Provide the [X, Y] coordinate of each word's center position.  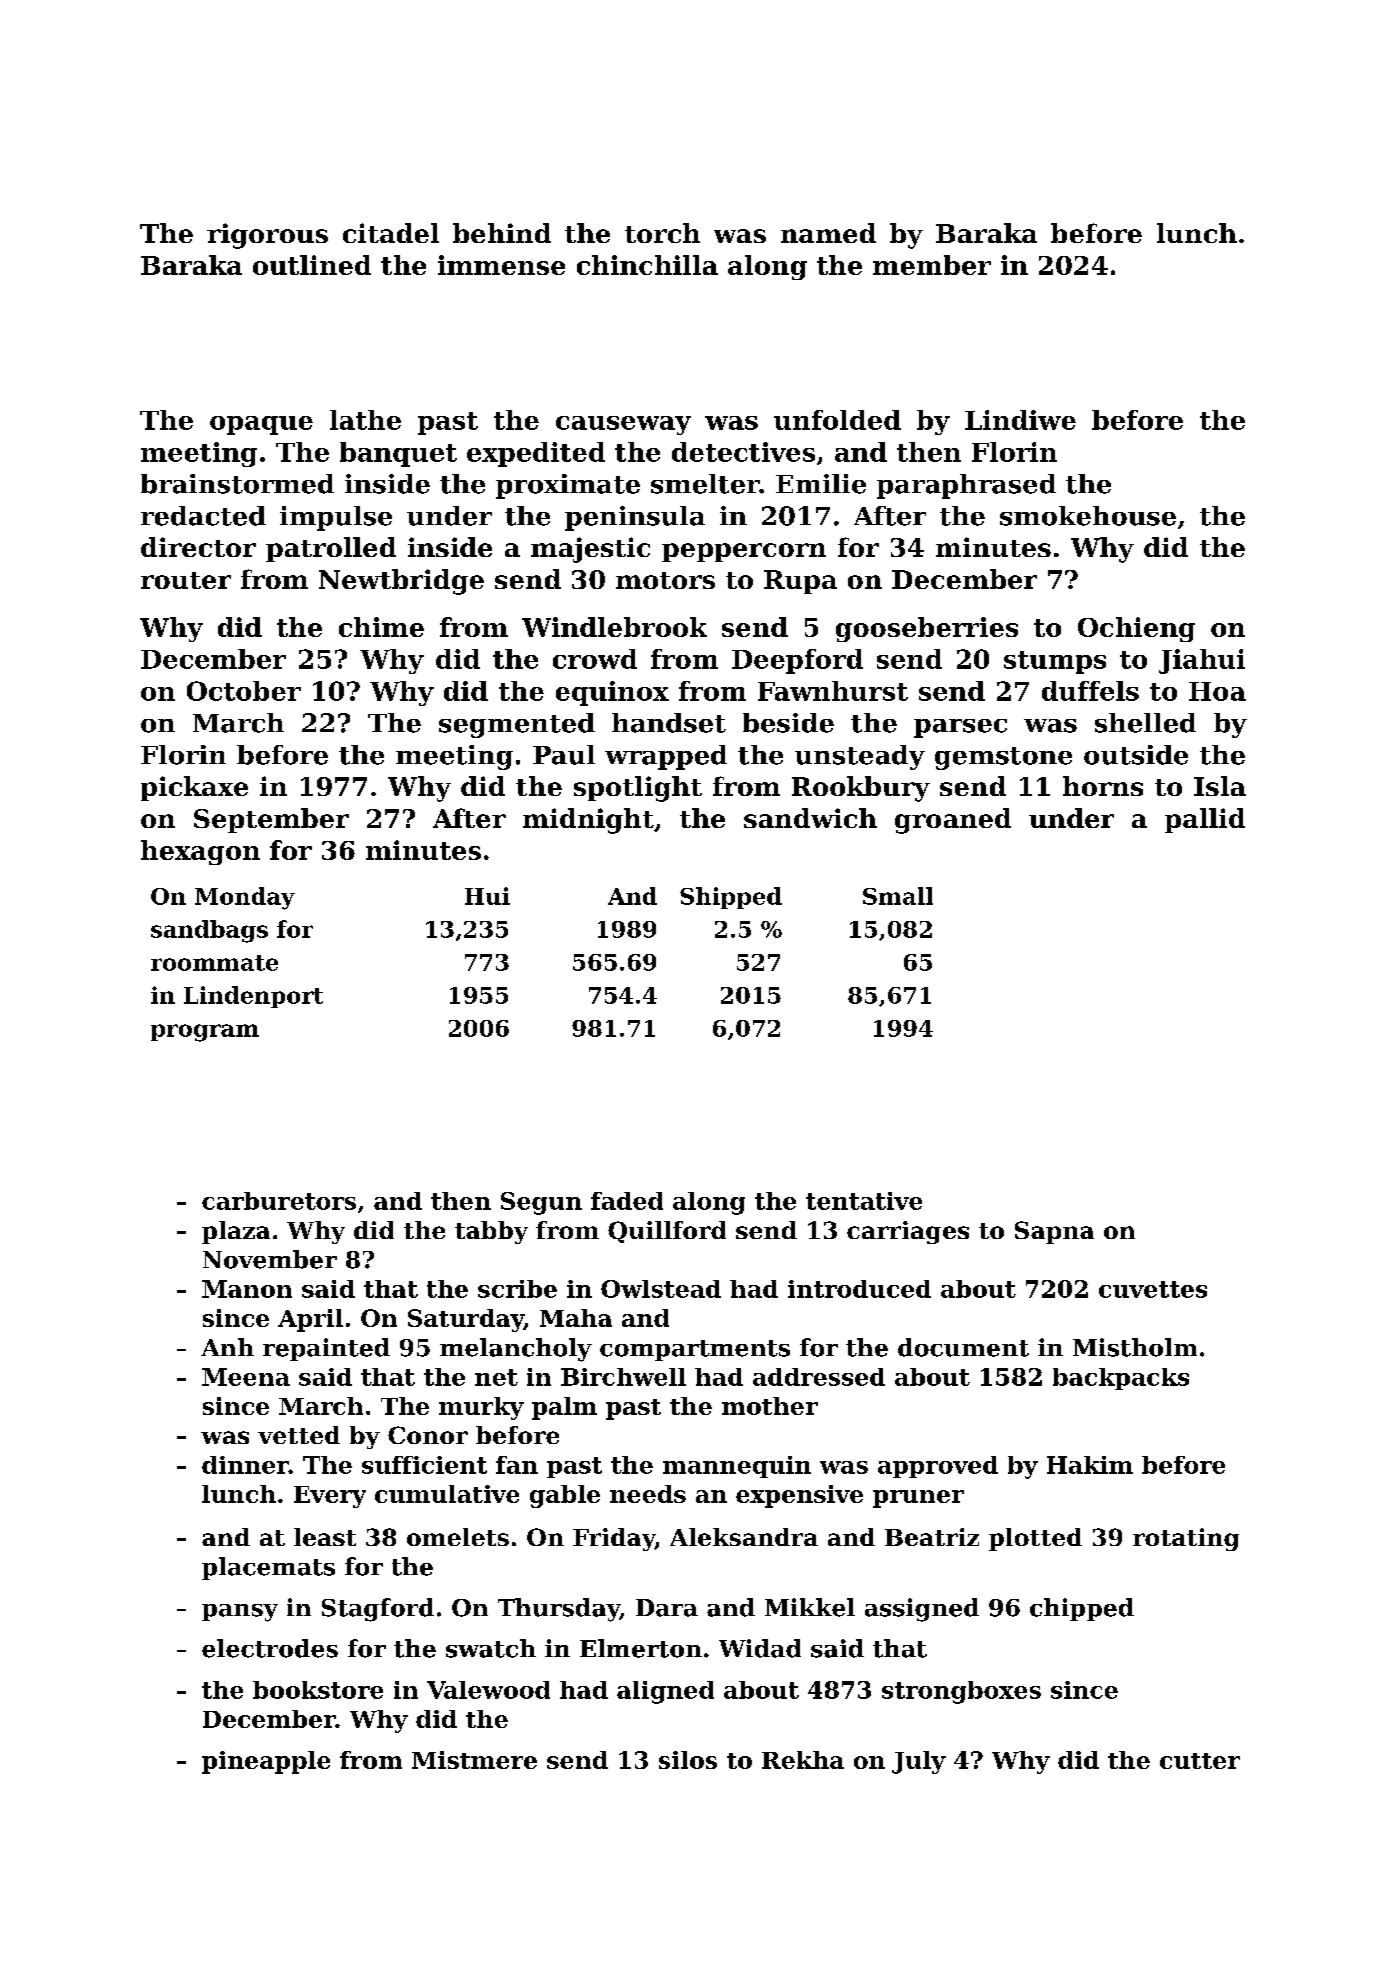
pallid [1205, 820]
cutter [1200, 1761]
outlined [312, 265]
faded [627, 1201]
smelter [705, 484]
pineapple [266, 1762]
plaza [236, 1232]
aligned [665, 1692]
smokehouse [1088, 516]
